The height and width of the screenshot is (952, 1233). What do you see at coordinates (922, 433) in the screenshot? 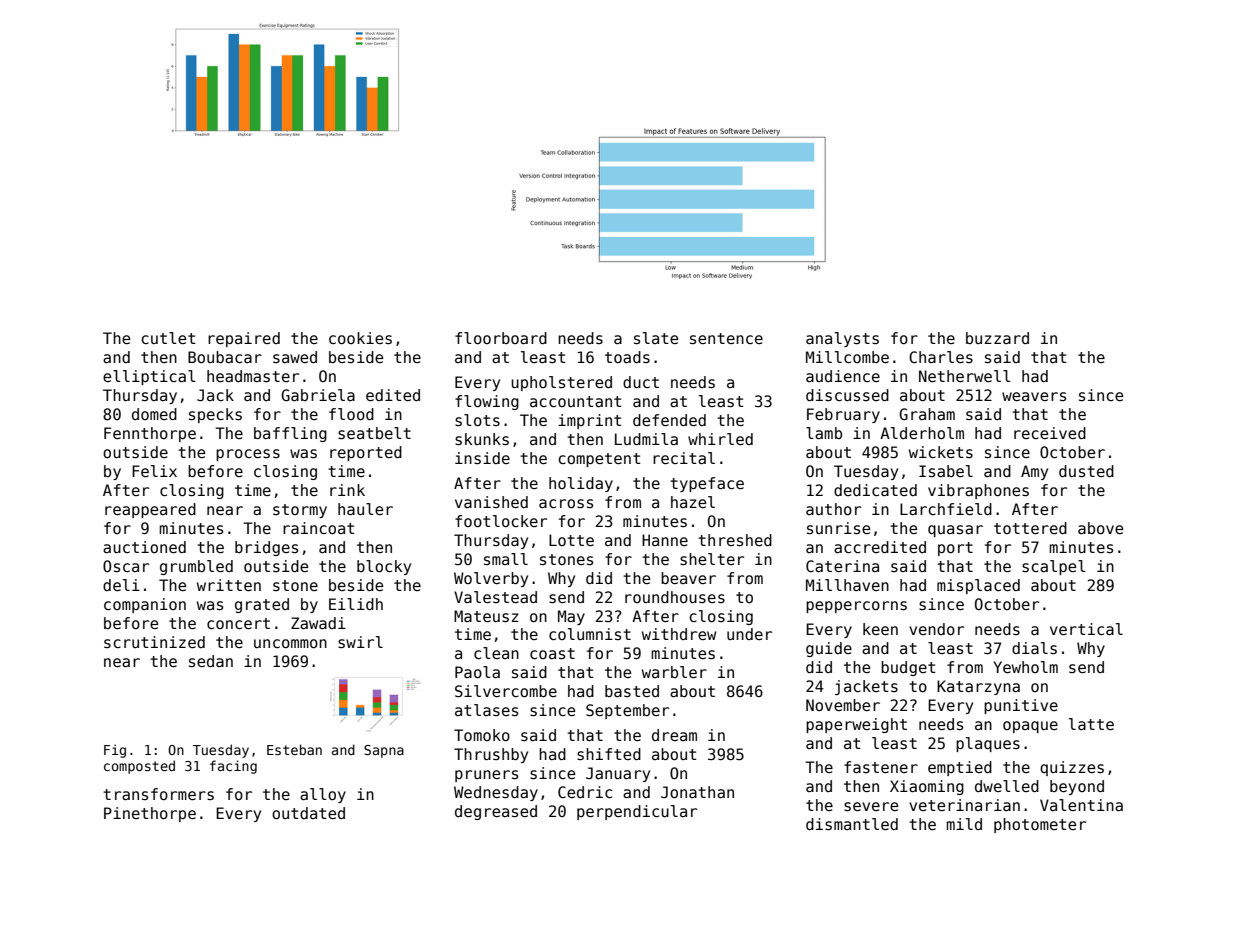
I see `Alderholm` at bounding box center [922, 433].
